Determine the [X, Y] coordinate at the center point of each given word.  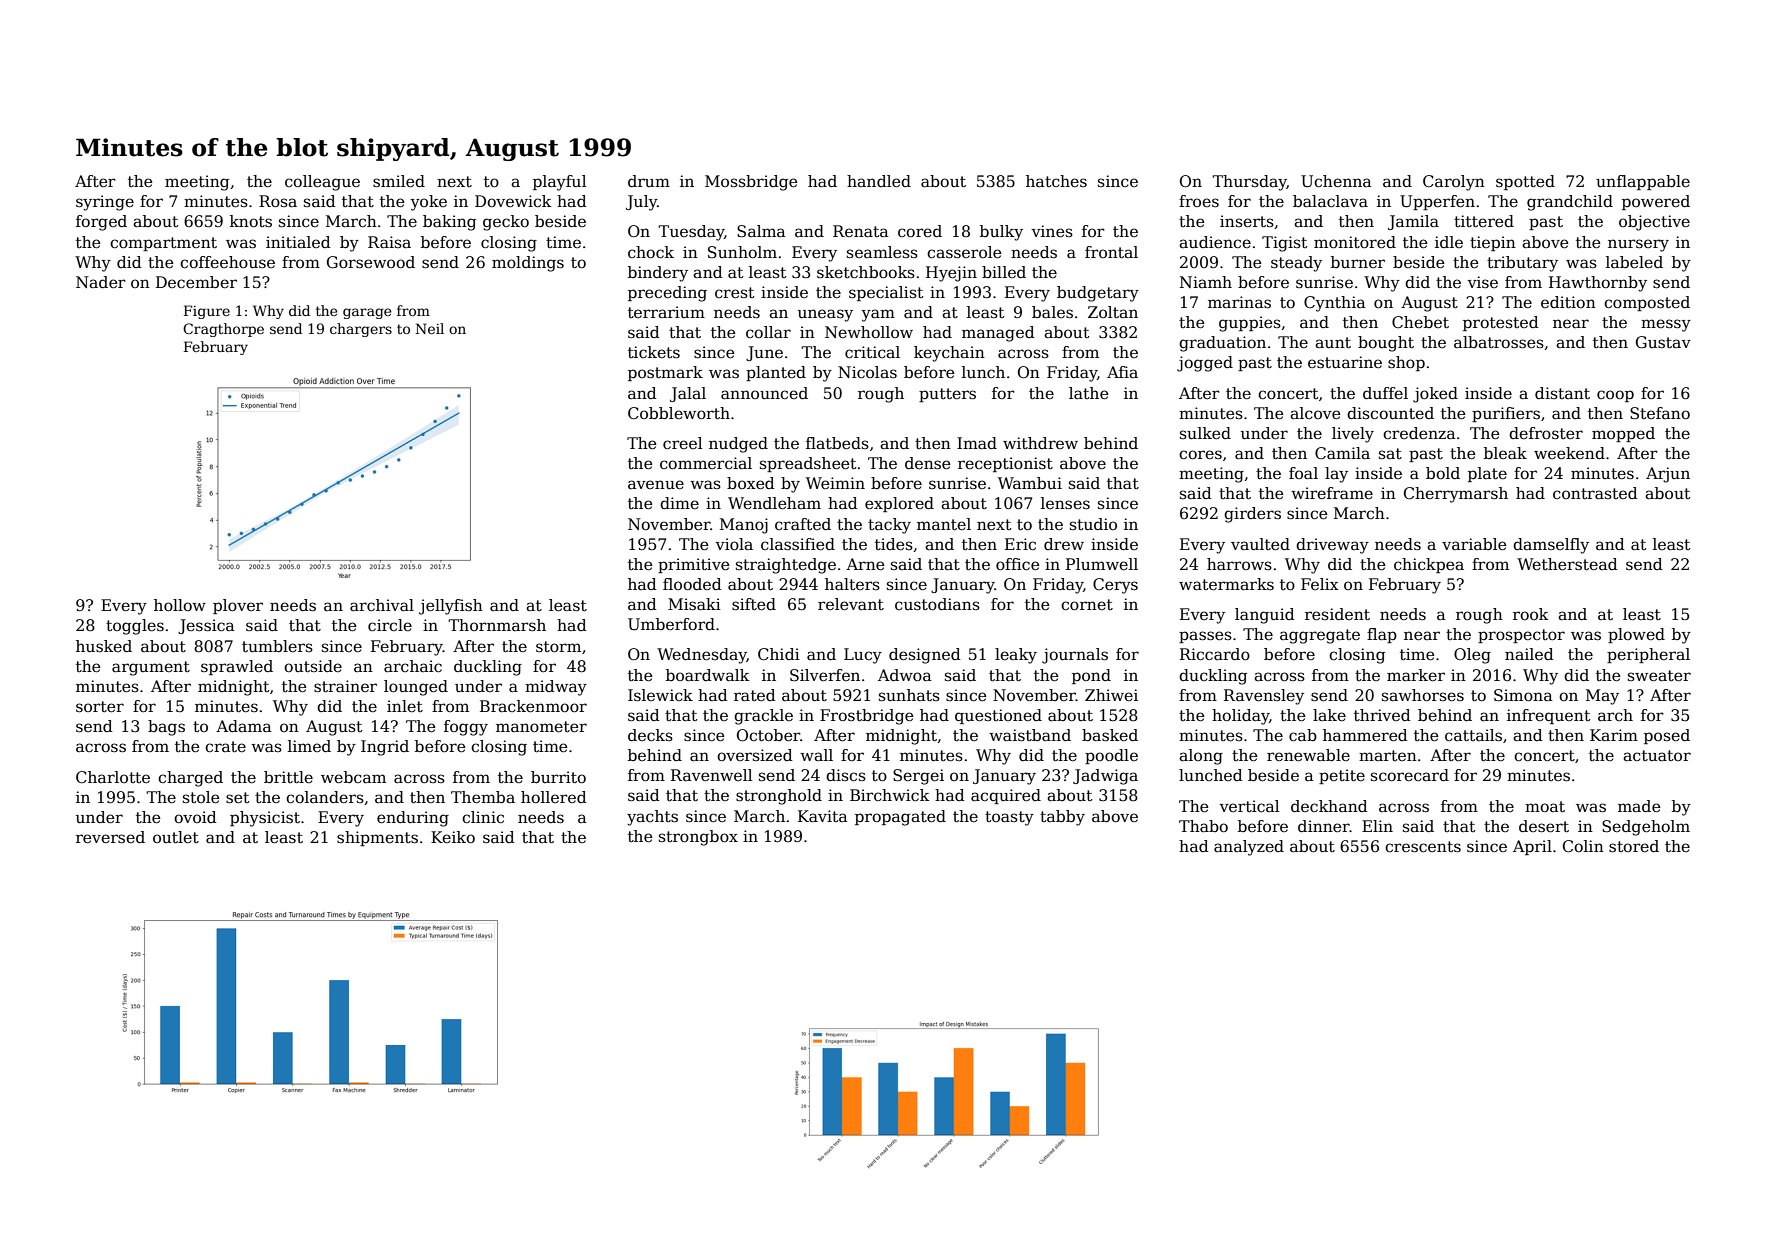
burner [1358, 262]
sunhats [909, 695]
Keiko [453, 837]
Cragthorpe [223, 330]
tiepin [1493, 243]
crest [734, 293]
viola [734, 544]
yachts [652, 818]
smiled [399, 181]
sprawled [237, 667]
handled [879, 181]
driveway [1332, 546]
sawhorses [1423, 695]
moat [1545, 807]
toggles [135, 627]
